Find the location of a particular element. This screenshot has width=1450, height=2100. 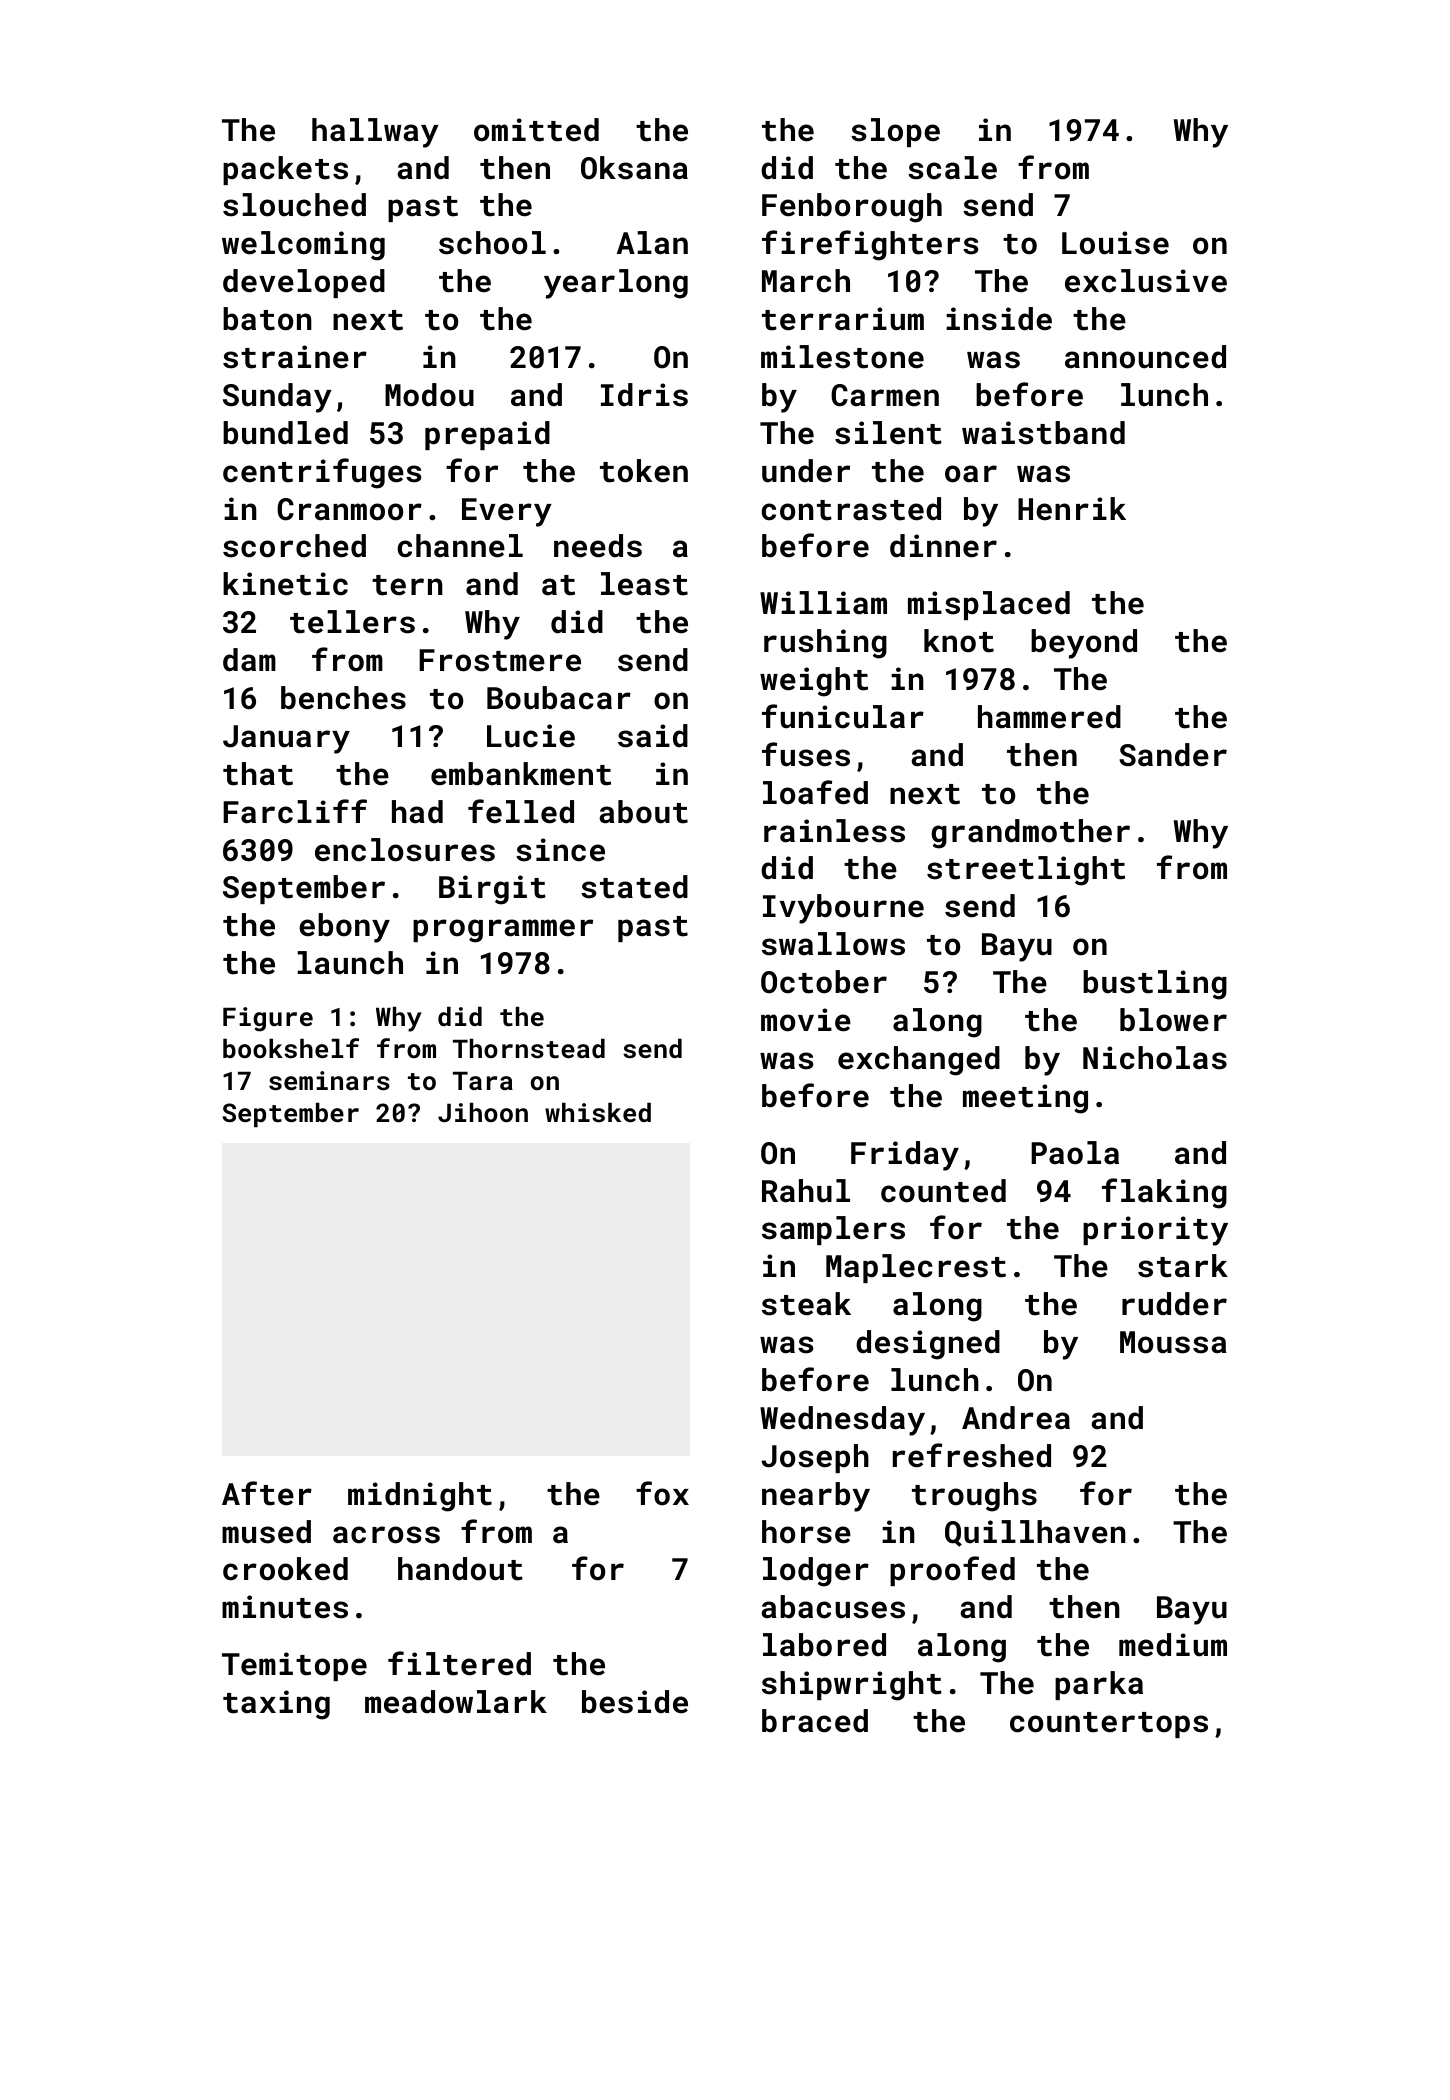

bookshelf is located at coordinates (291, 1048).
